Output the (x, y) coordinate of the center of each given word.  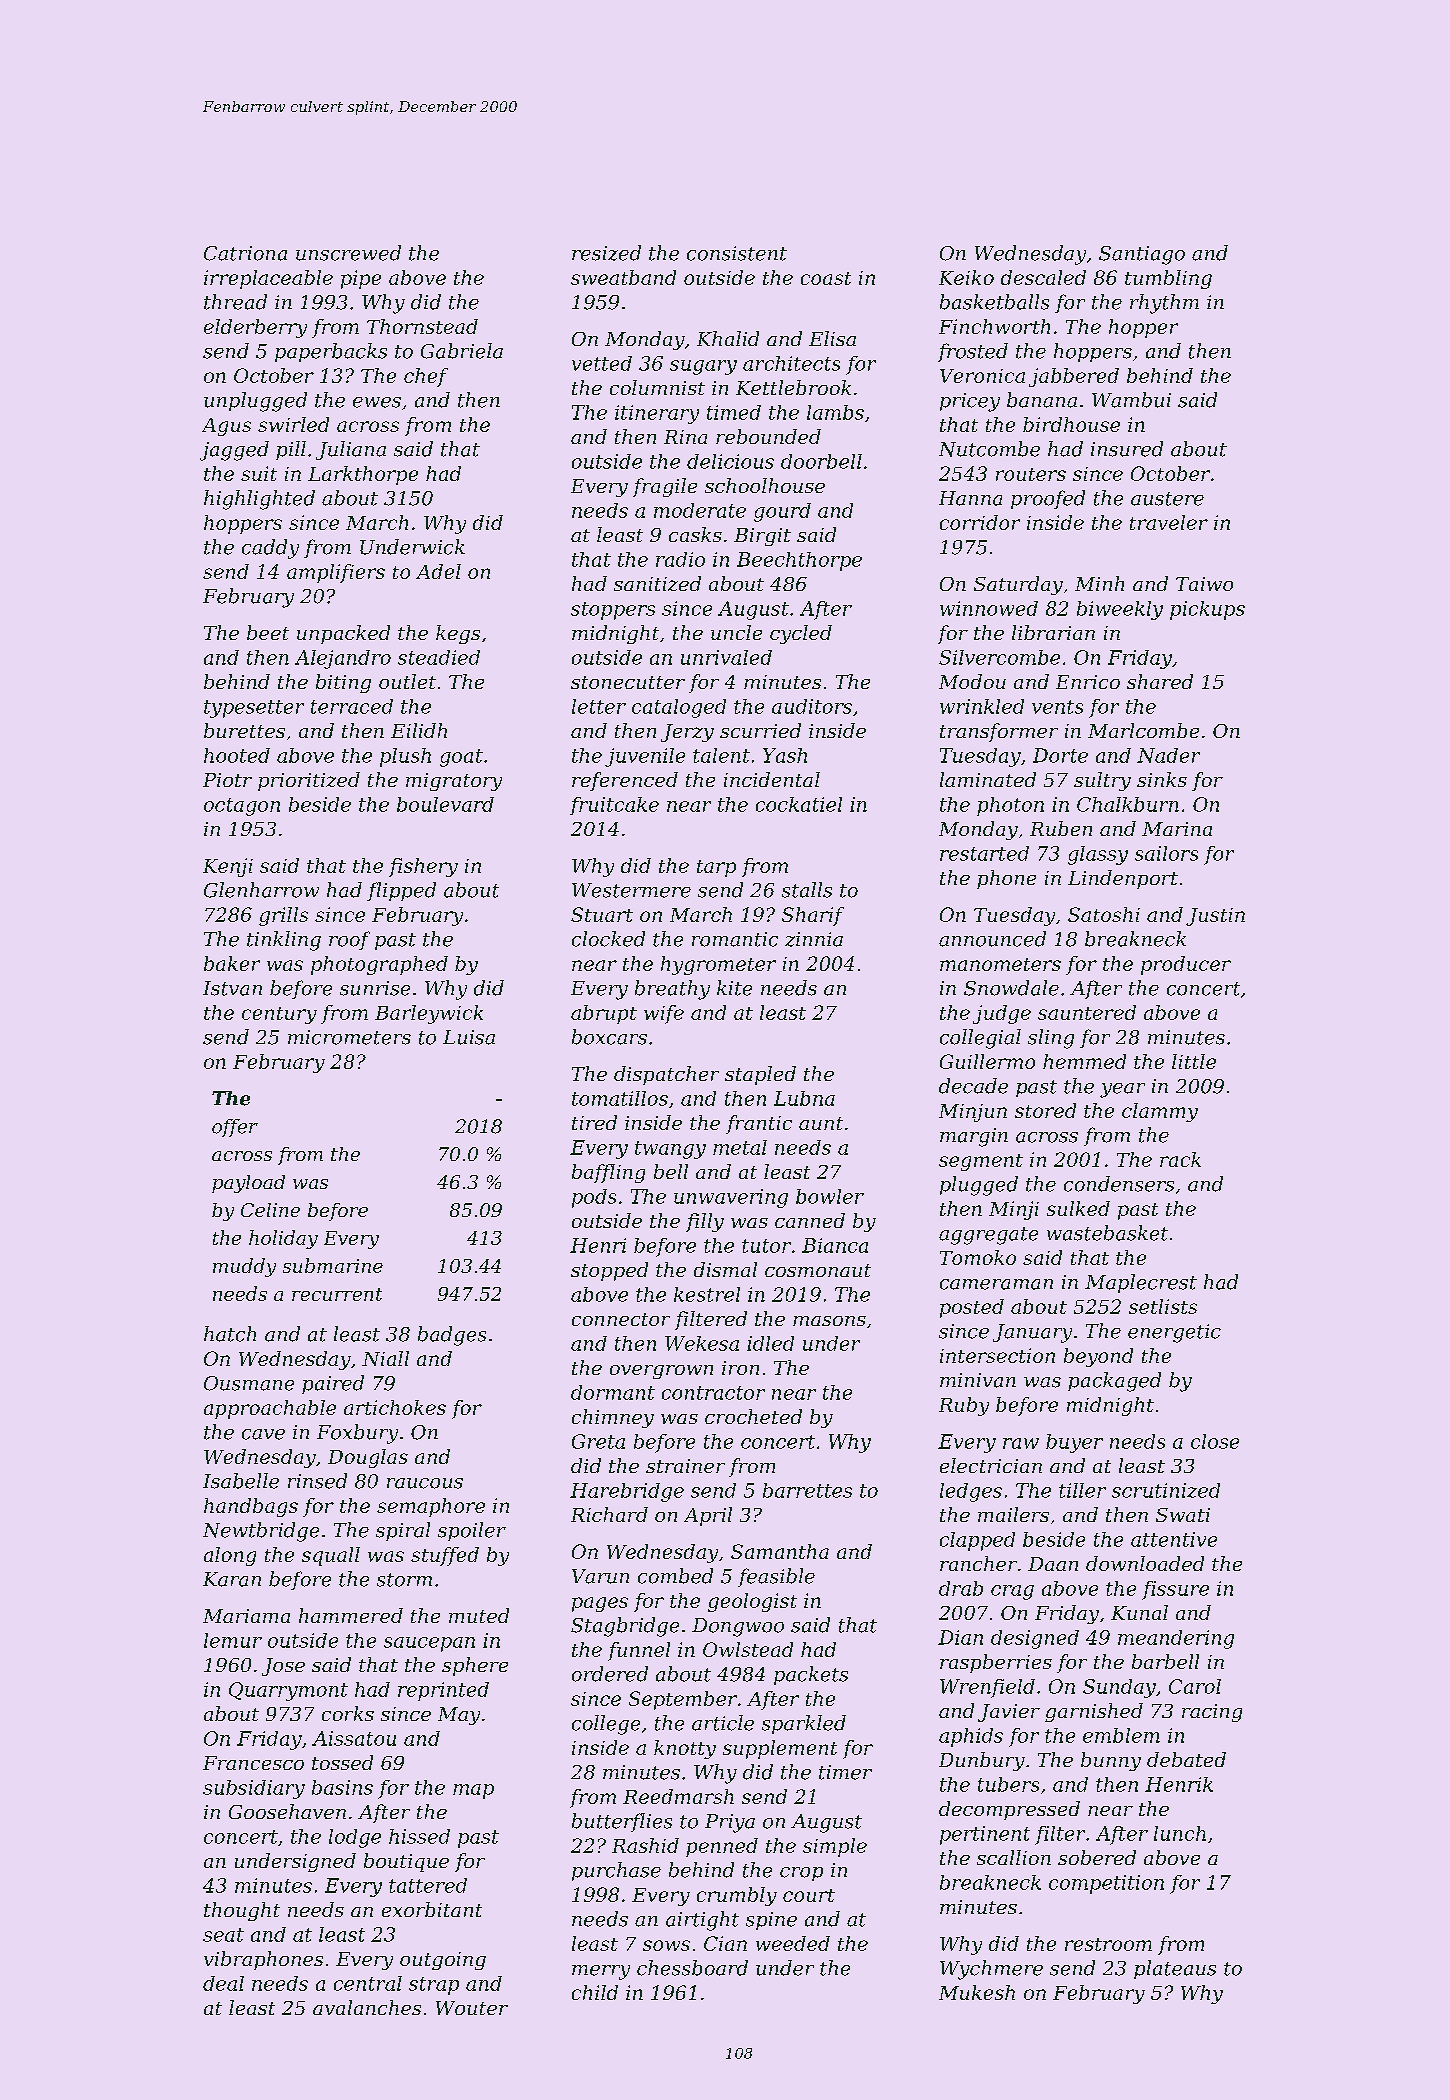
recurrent (337, 1294)
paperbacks (331, 352)
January (1032, 1333)
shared (1160, 681)
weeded (793, 1943)
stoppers (613, 611)
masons (829, 1321)
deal (223, 1983)
